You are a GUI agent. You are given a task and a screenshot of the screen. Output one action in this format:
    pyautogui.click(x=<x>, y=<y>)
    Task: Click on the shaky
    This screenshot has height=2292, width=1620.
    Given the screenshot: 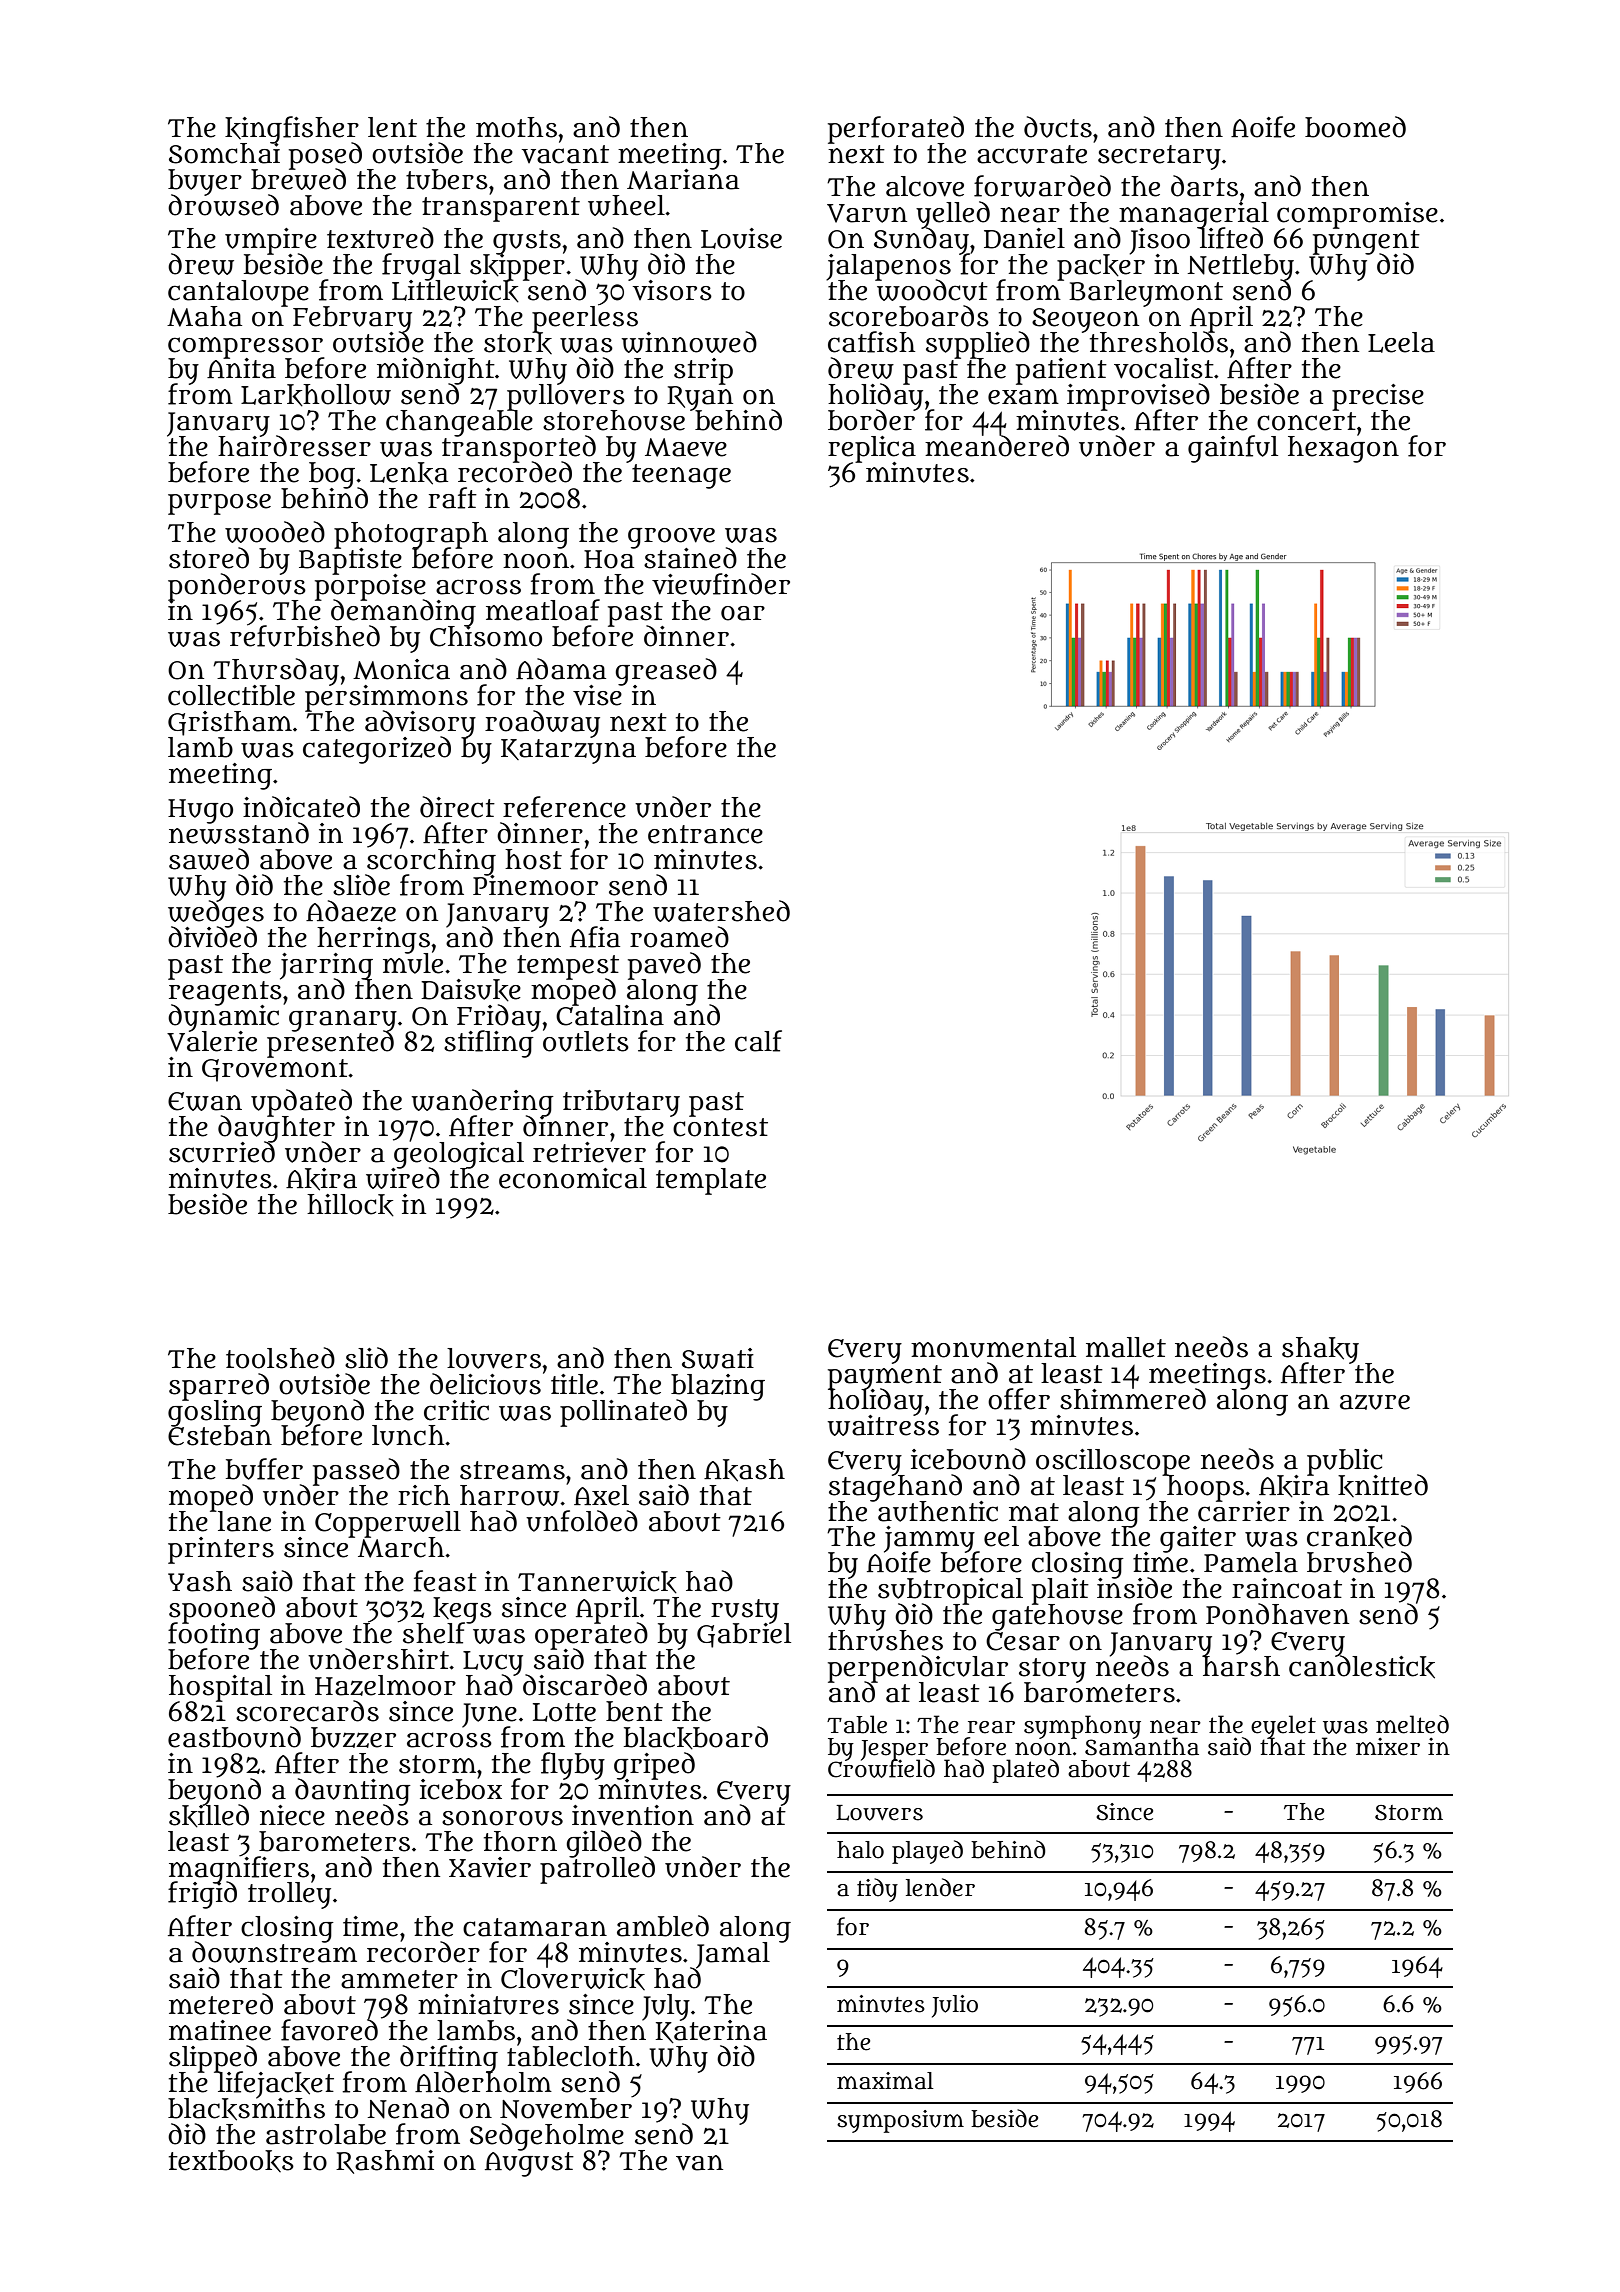 What is the action you would take?
    pyautogui.click(x=1320, y=1350)
